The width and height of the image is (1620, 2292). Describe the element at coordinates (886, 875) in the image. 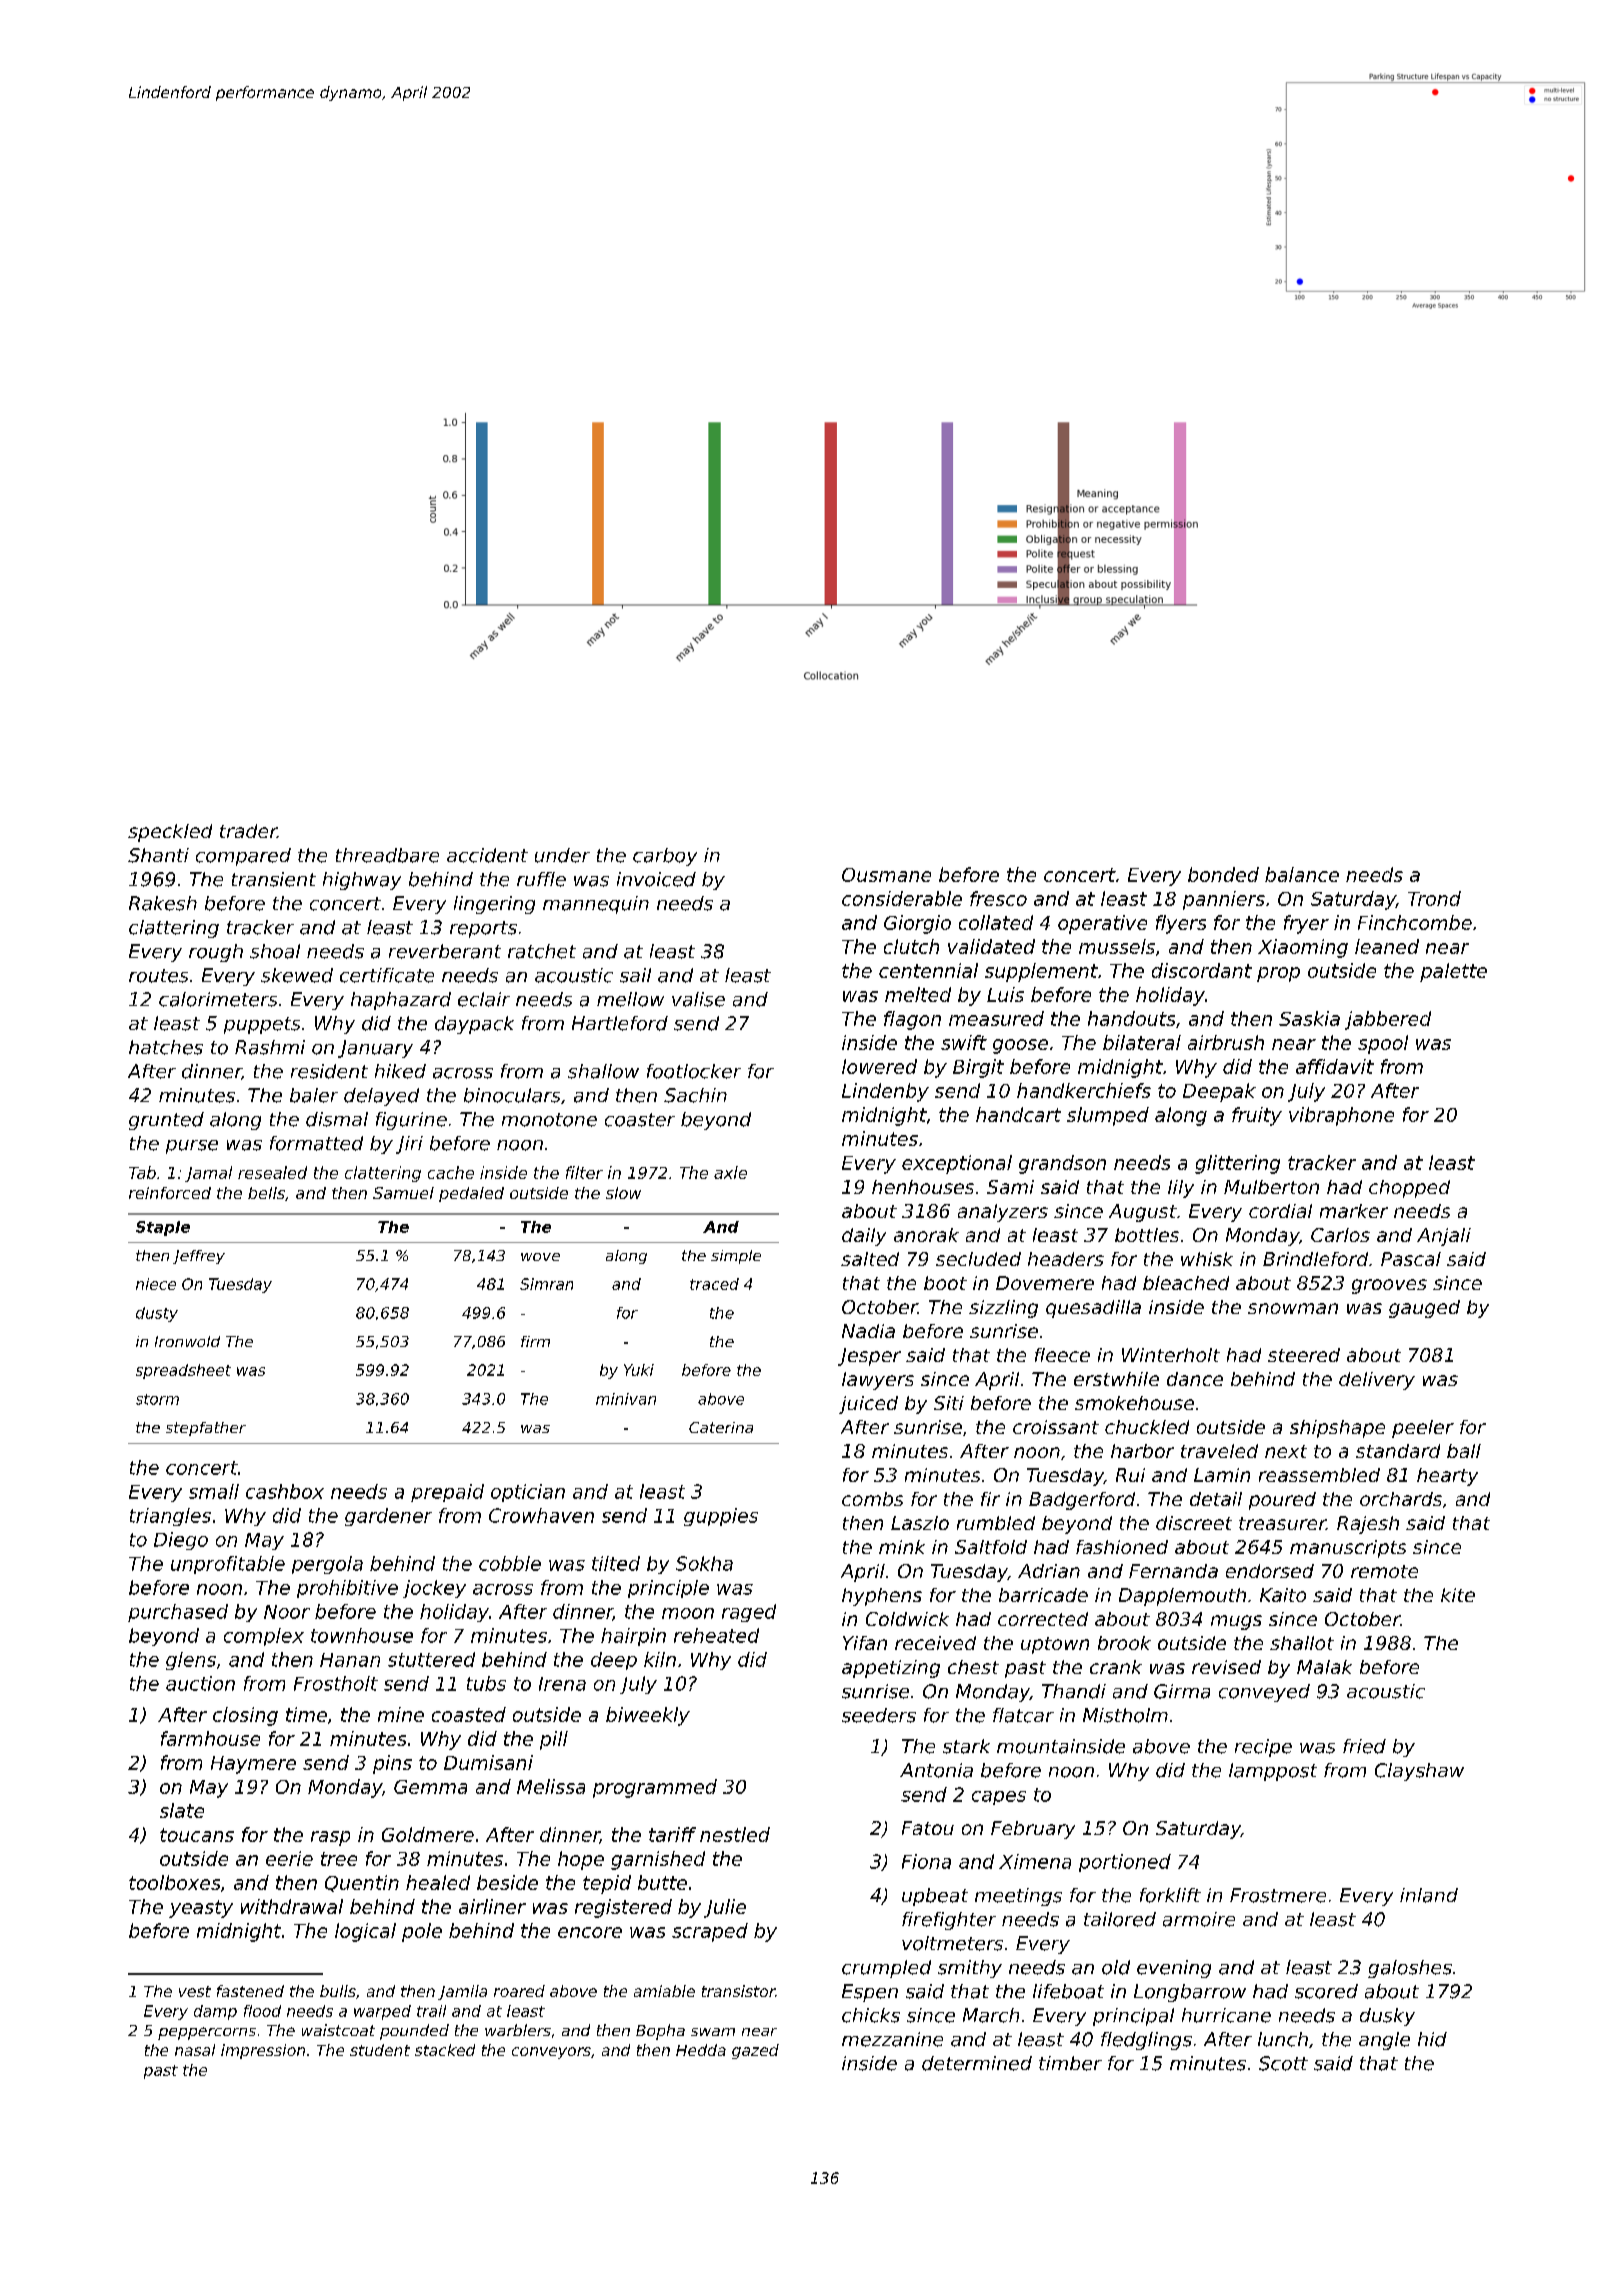

I see `Ousmane` at that location.
